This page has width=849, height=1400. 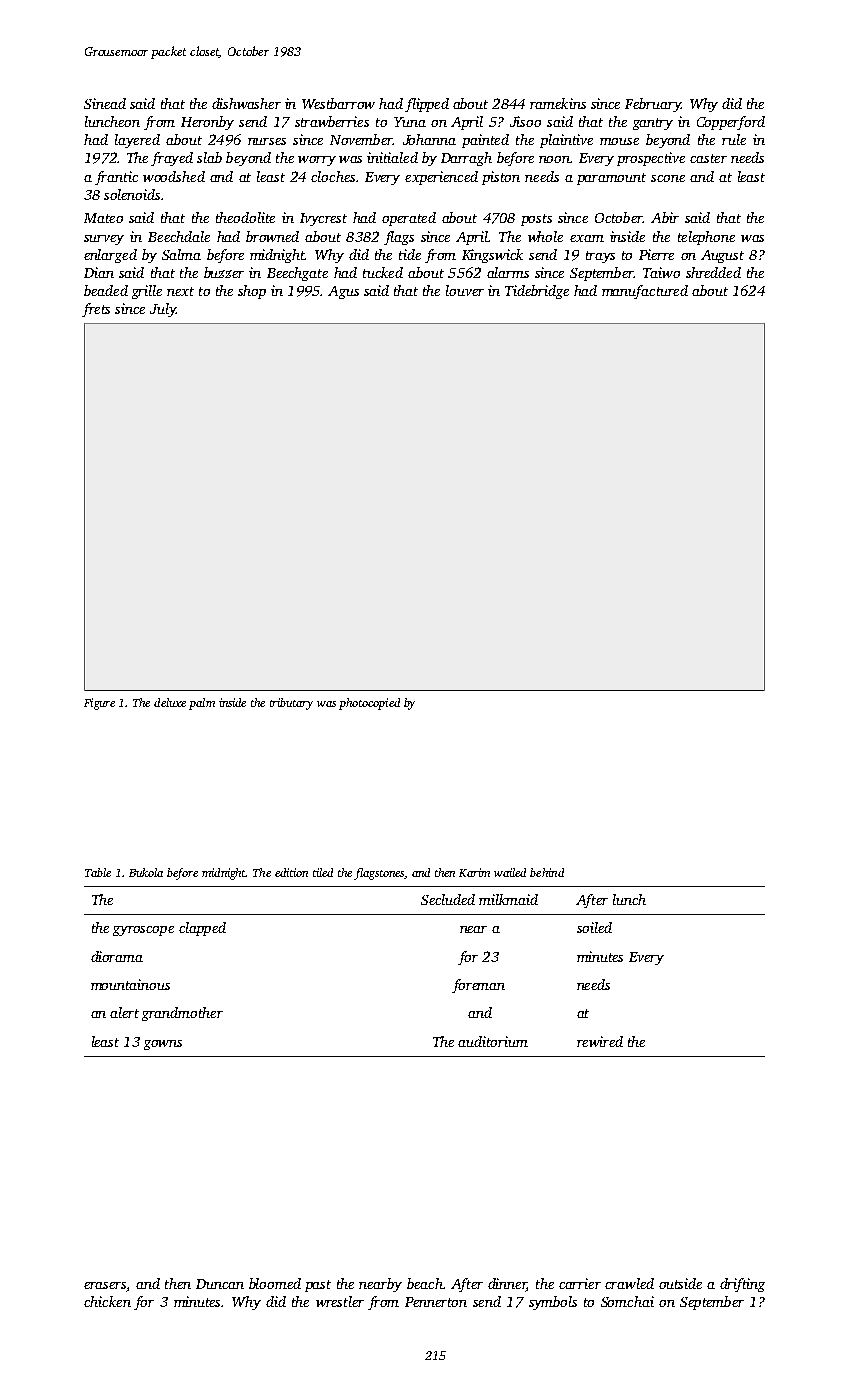 What do you see at coordinates (107, 1301) in the page?
I see `chicken` at bounding box center [107, 1301].
